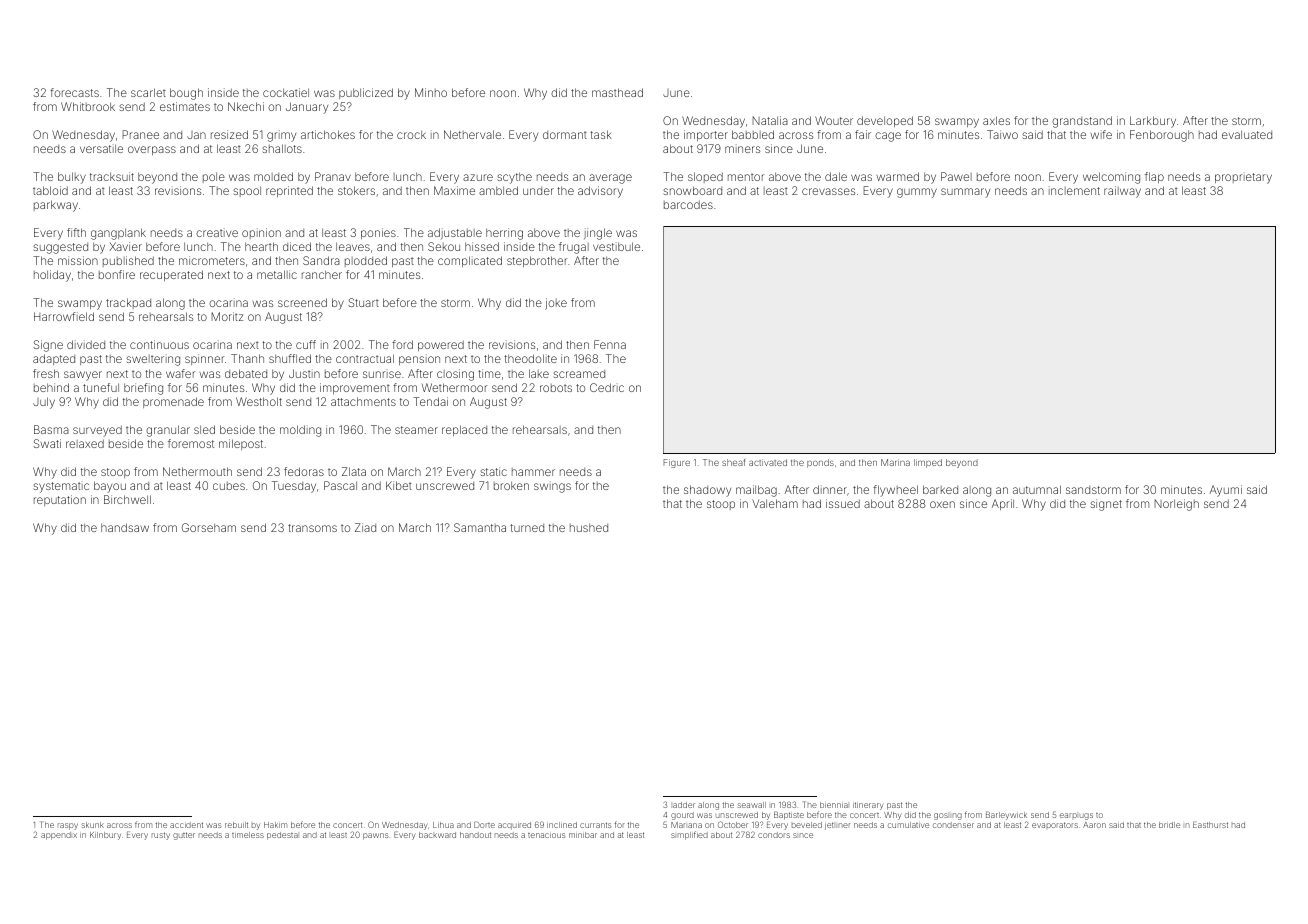 The image size is (1308, 924). What do you see at coordinates (376, 836) in the document?
I see `pawns` at bounding box center [376, 836].
